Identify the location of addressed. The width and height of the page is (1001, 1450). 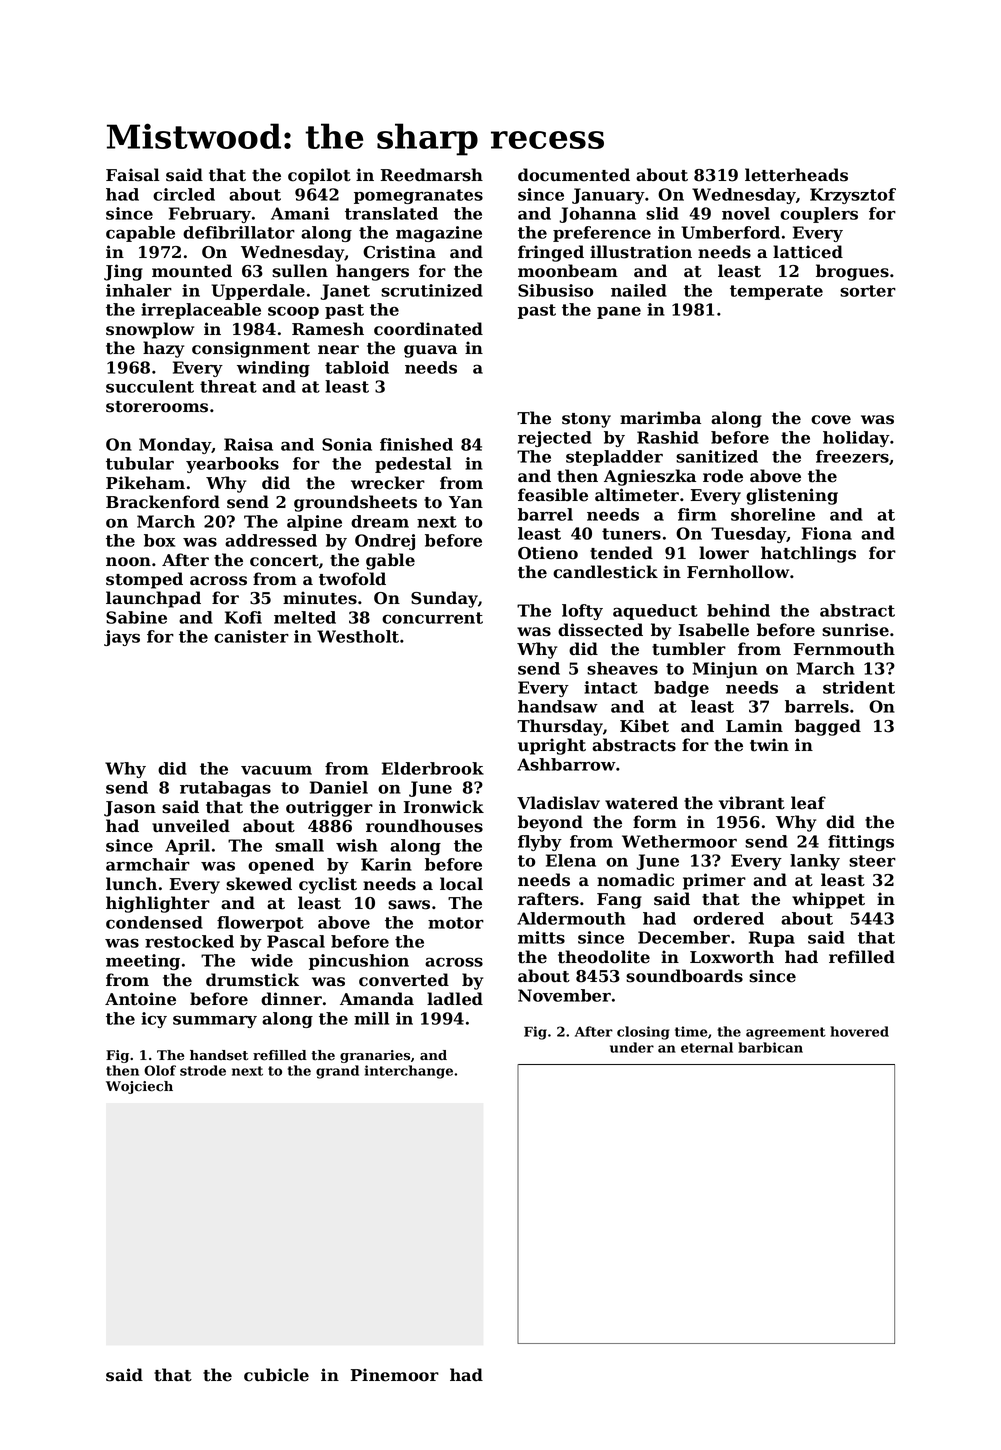
(271, 540).
